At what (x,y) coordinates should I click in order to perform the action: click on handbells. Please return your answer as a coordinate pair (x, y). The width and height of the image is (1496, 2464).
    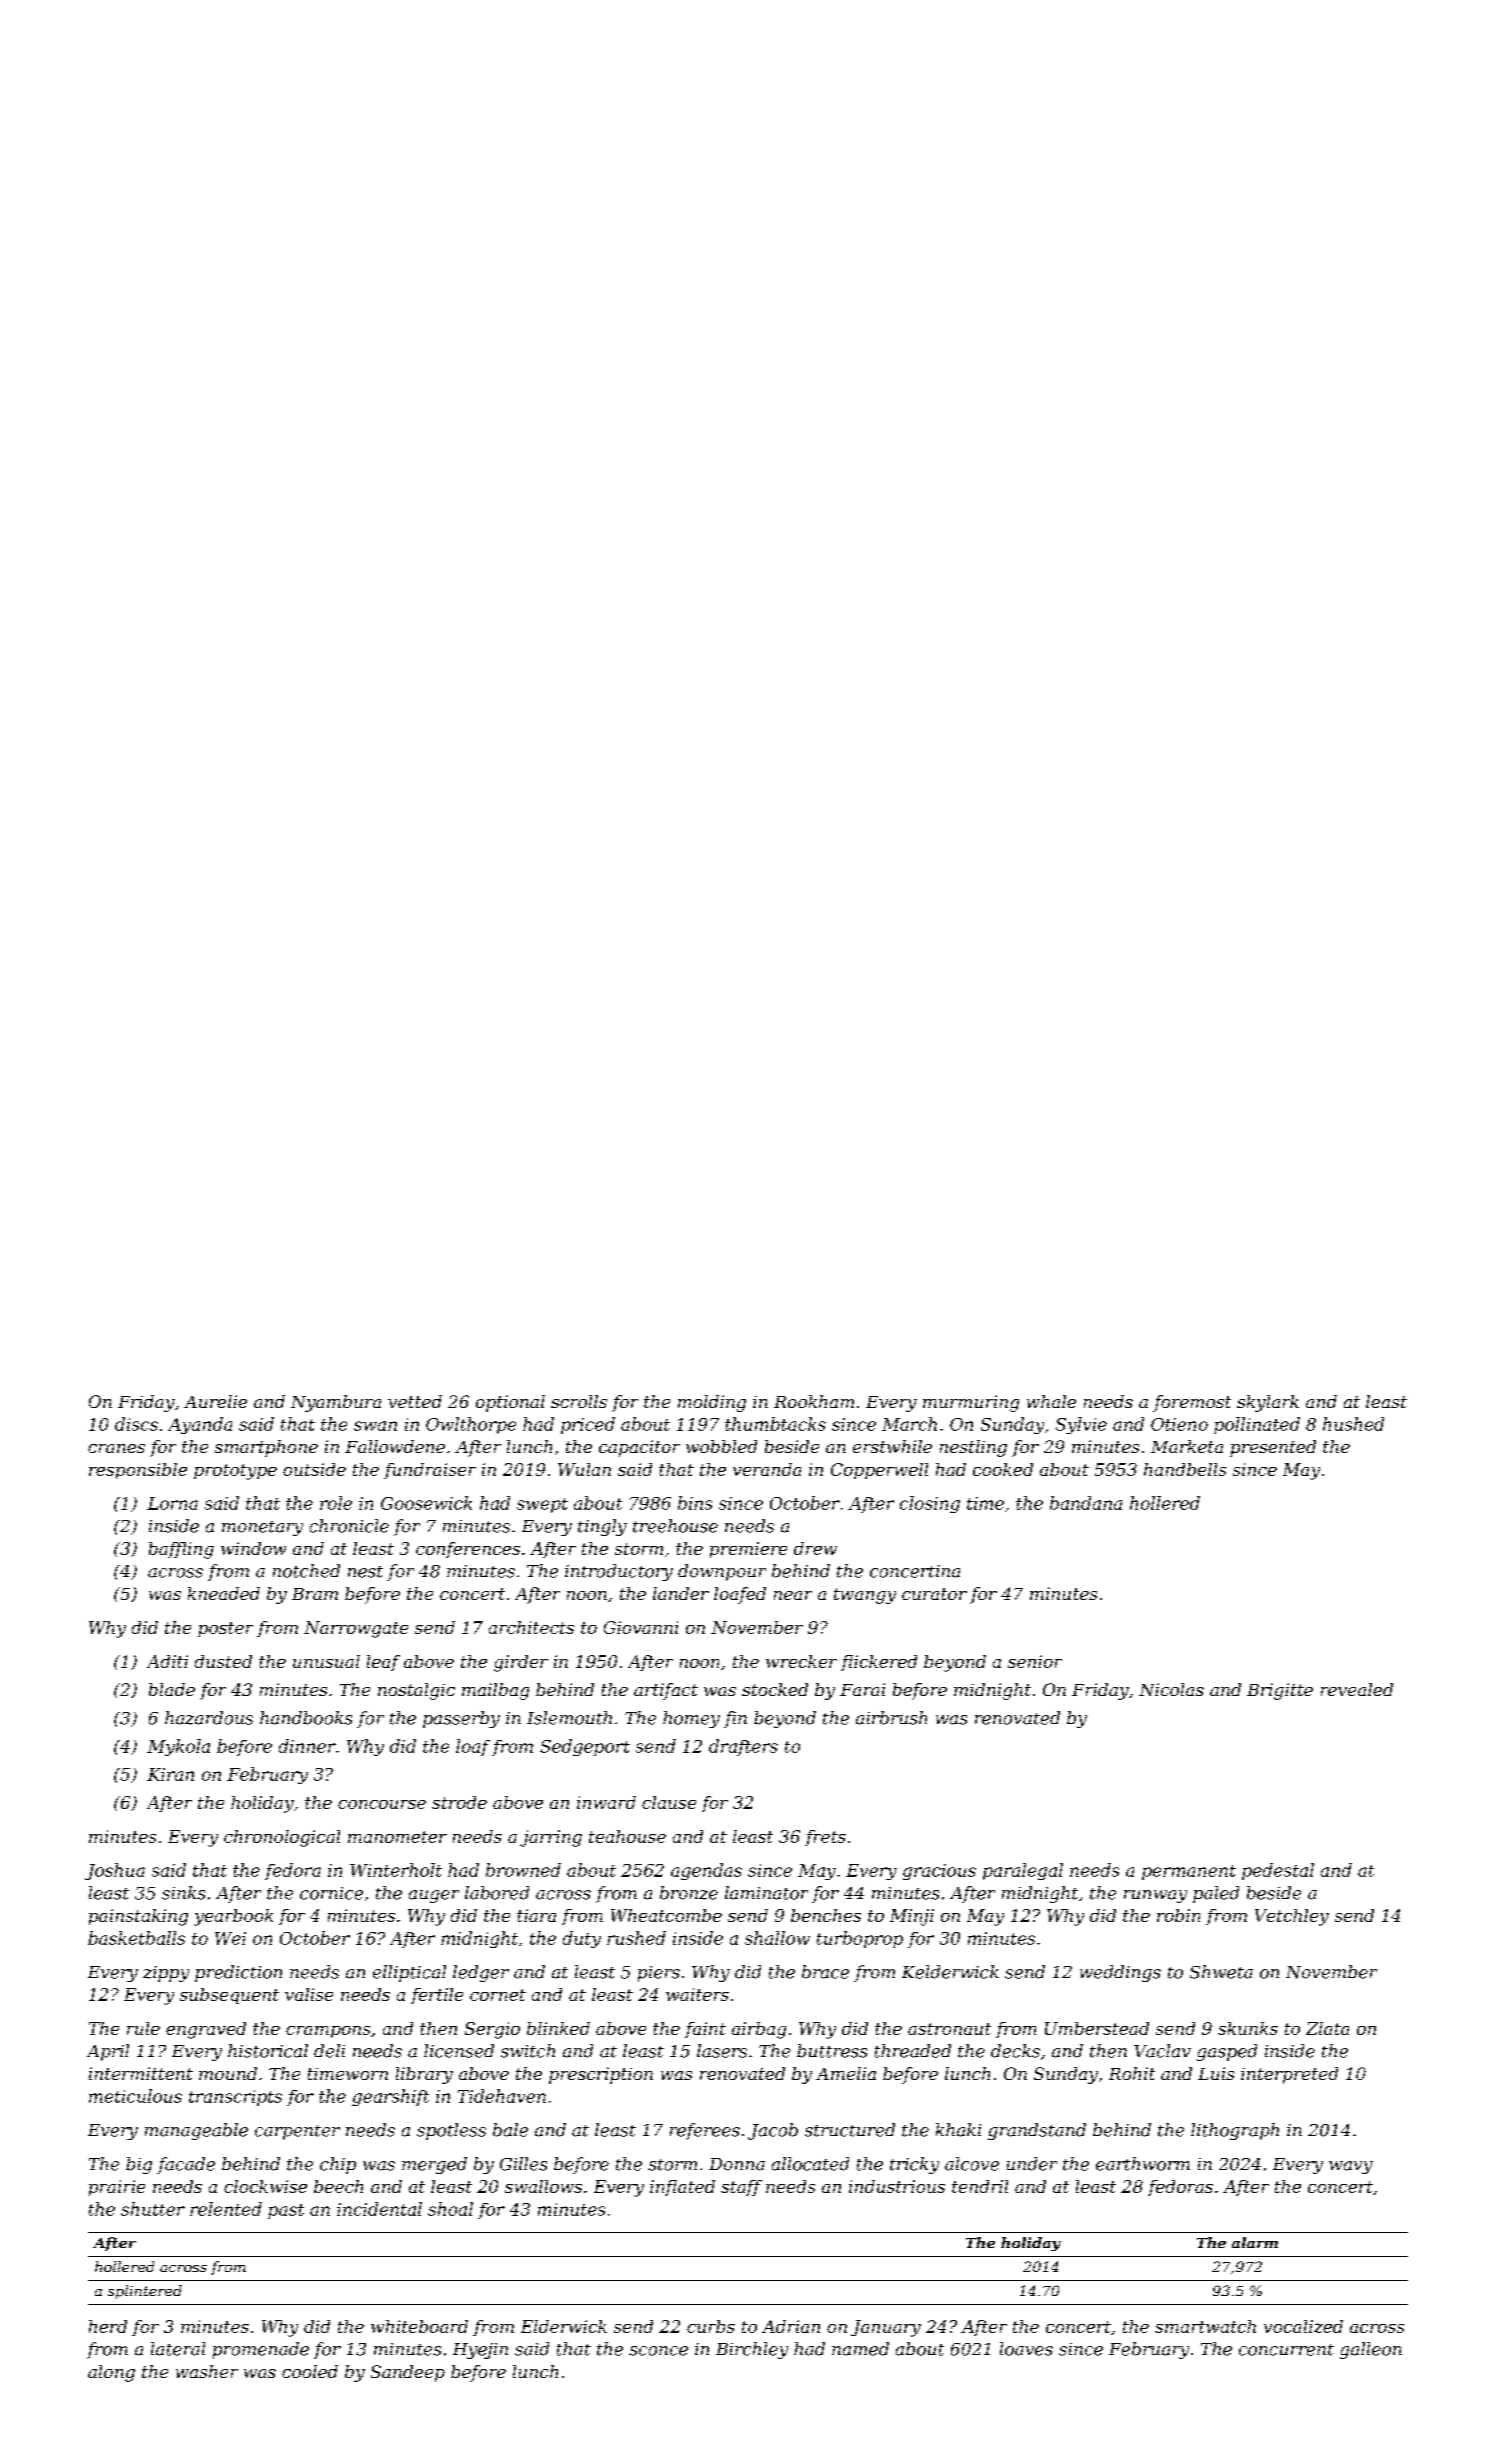
    Looking at the image, I should click on (1185, 1469).
